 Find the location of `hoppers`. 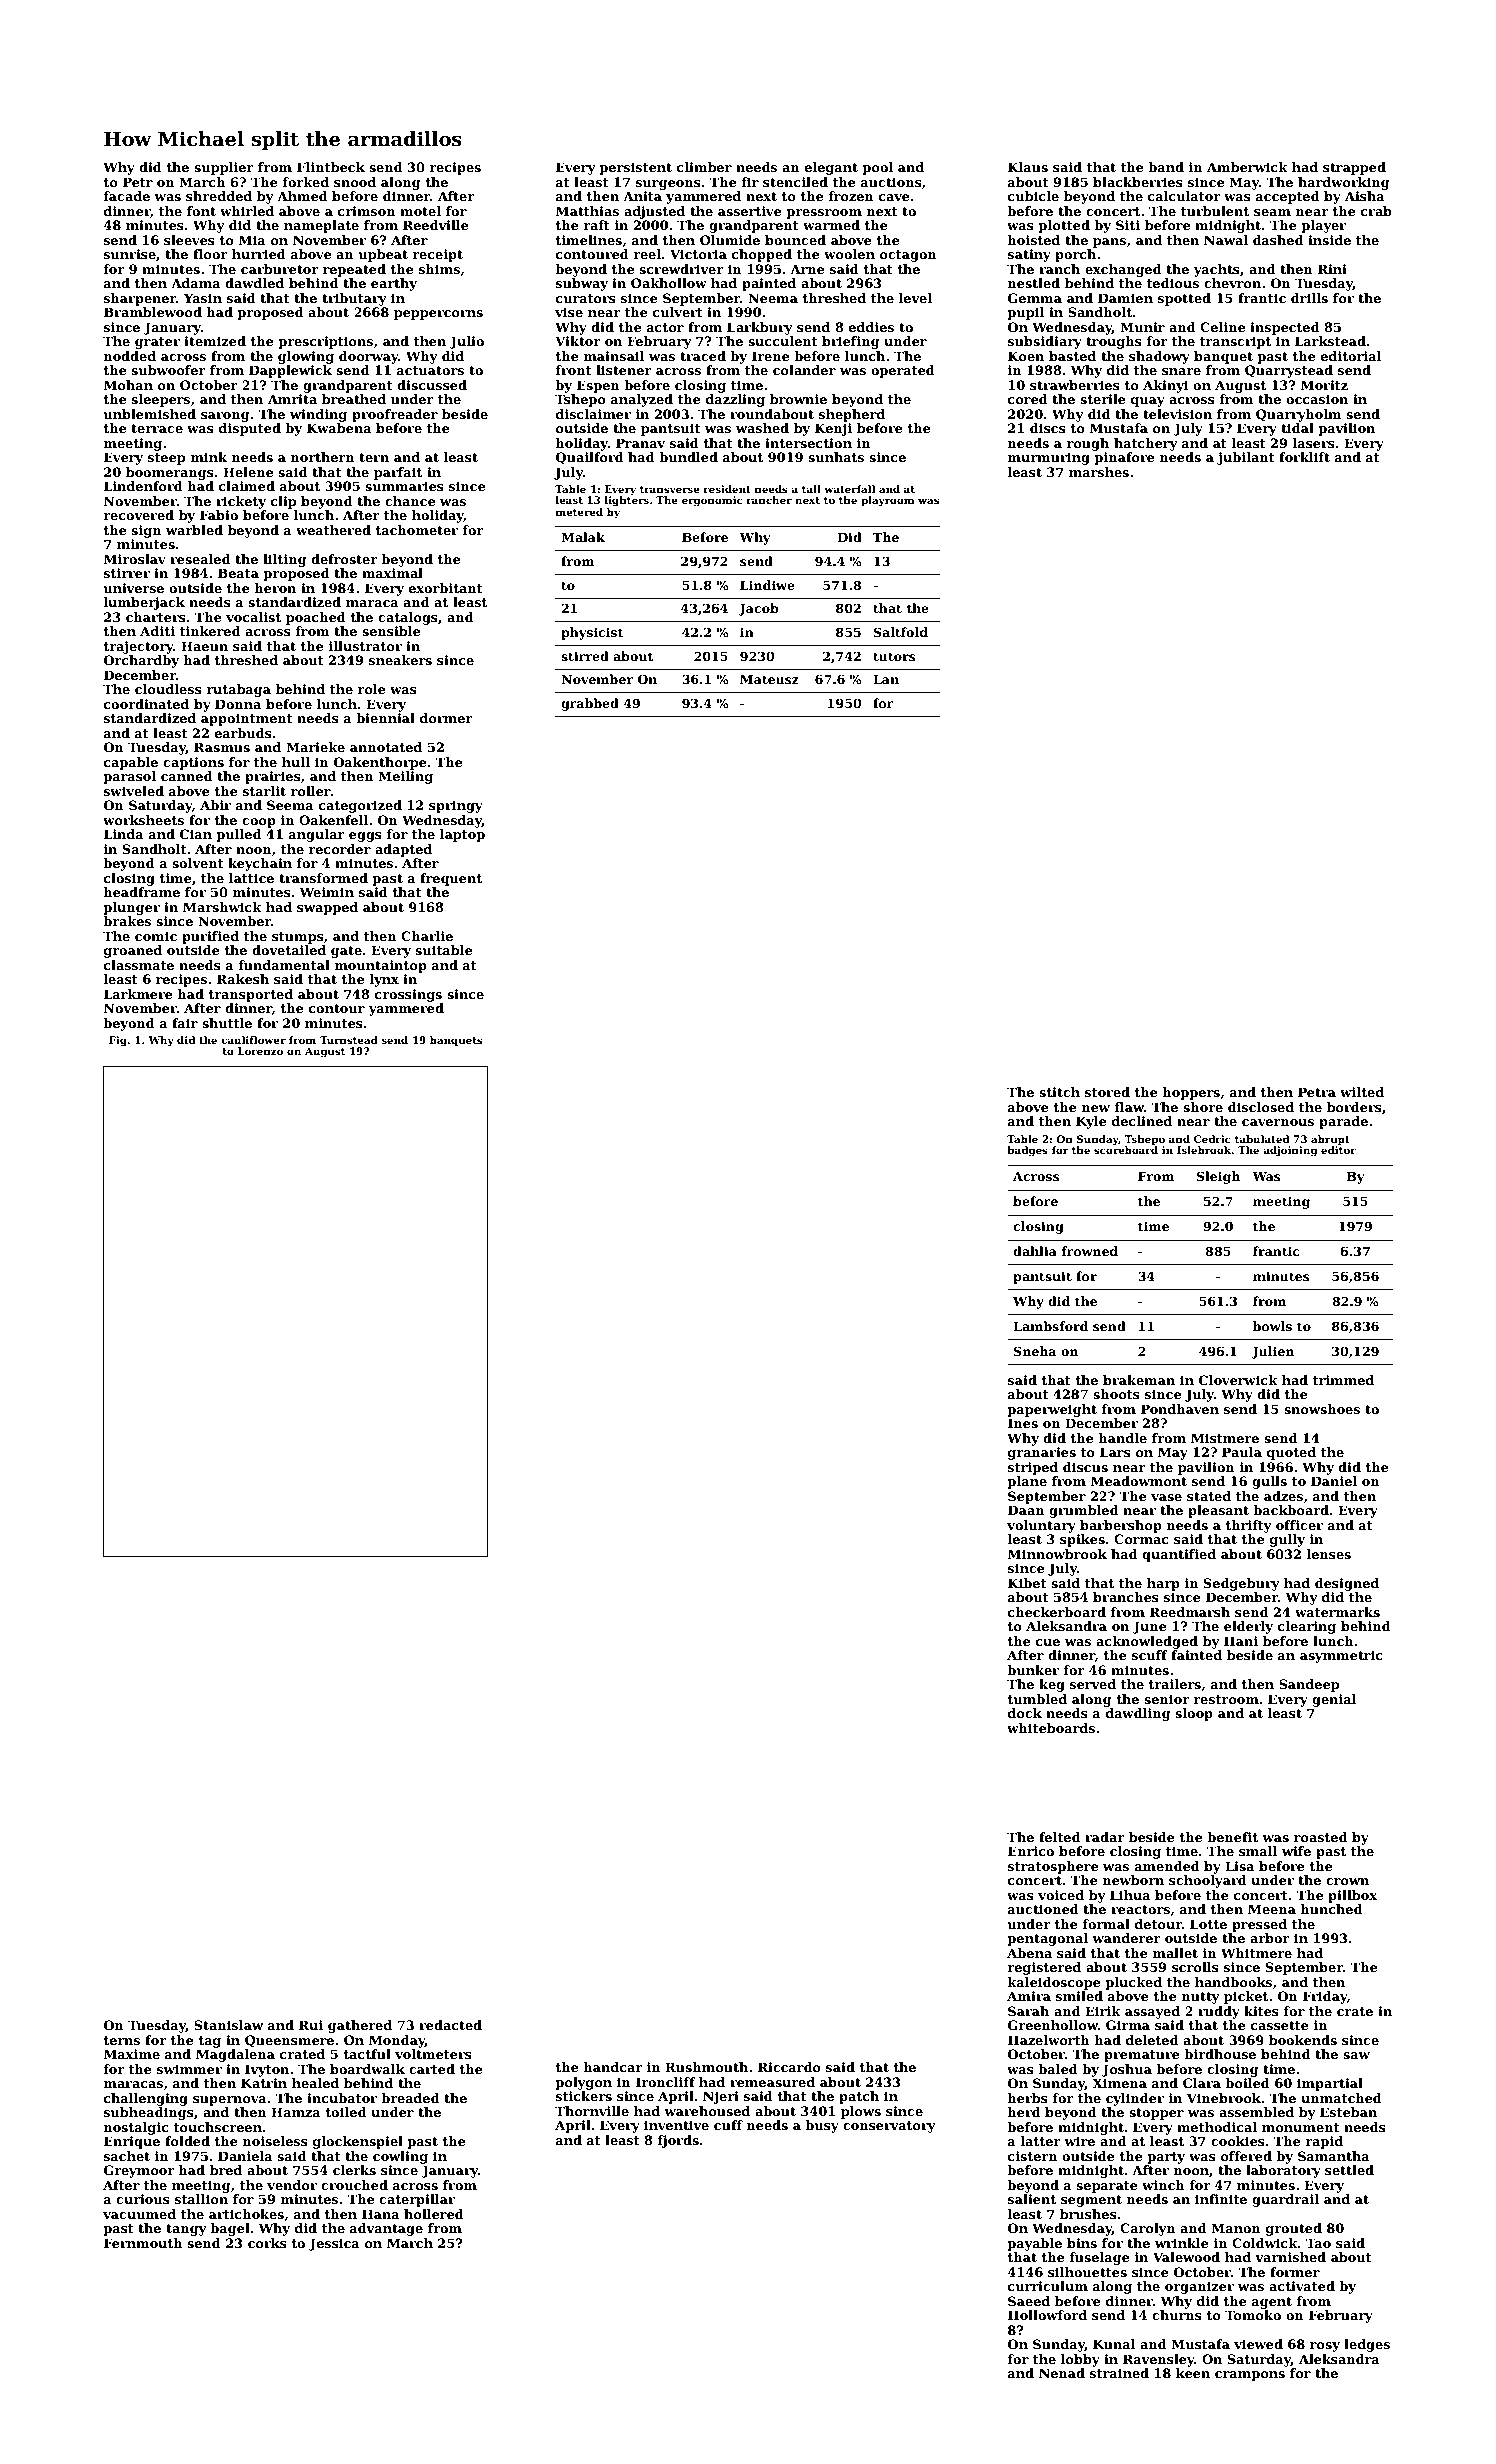

hoppers is located at coordinates (1191, 1093).
